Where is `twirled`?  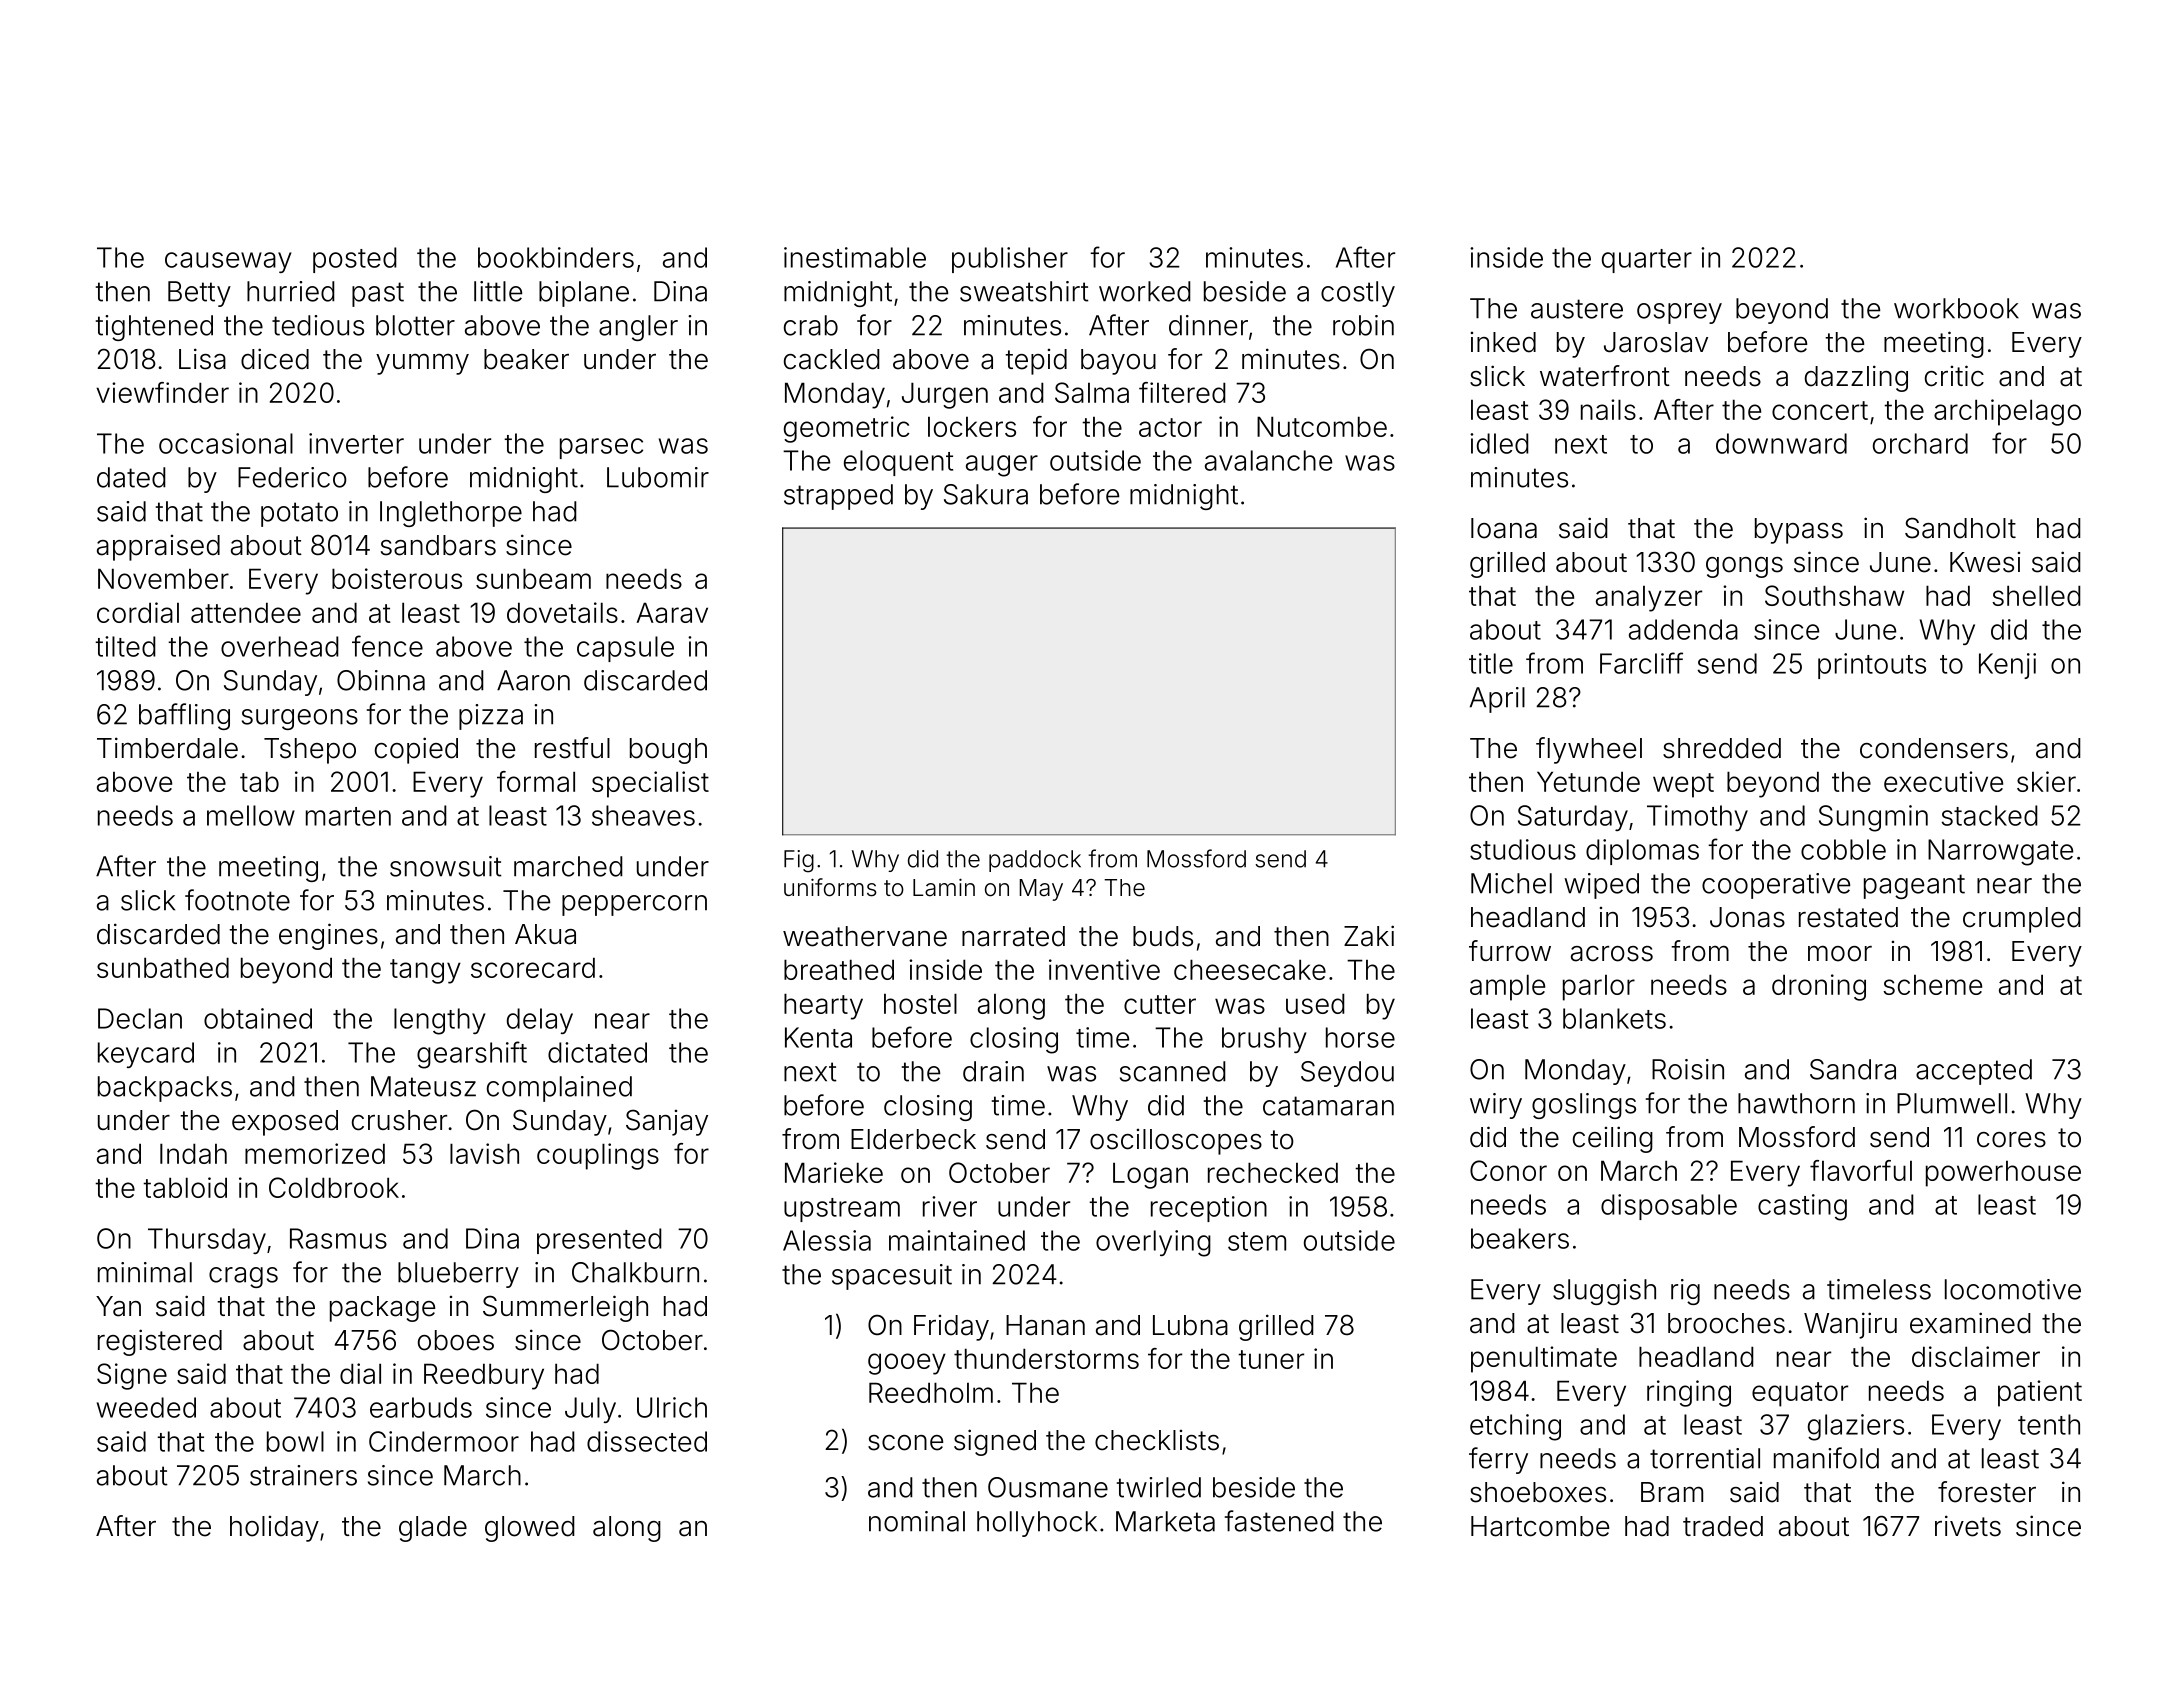
twirled is located at coordinates (1159, 1487).
